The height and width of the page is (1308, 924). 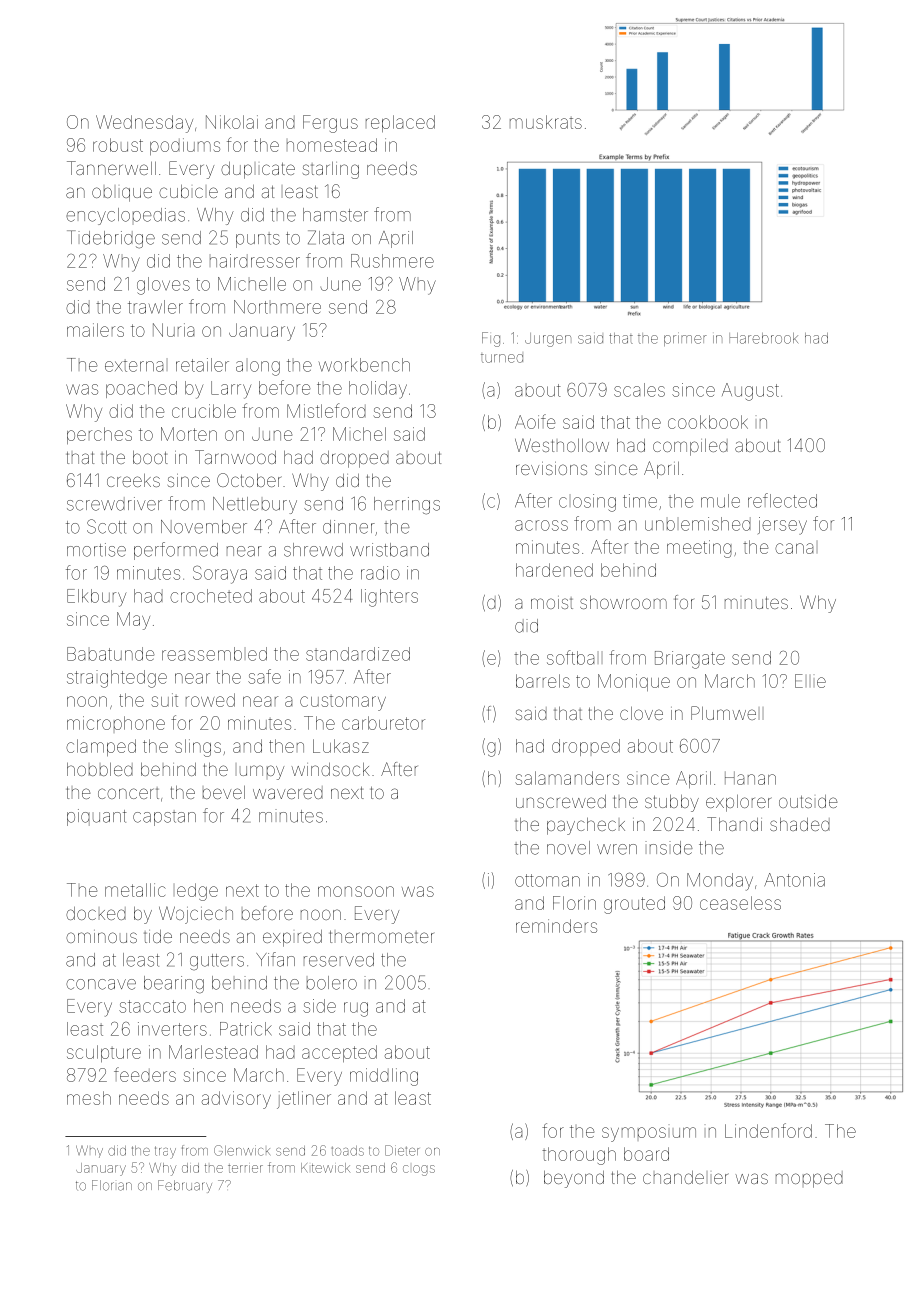 I want to click on Harebrook, so click(x=763, y=338).
